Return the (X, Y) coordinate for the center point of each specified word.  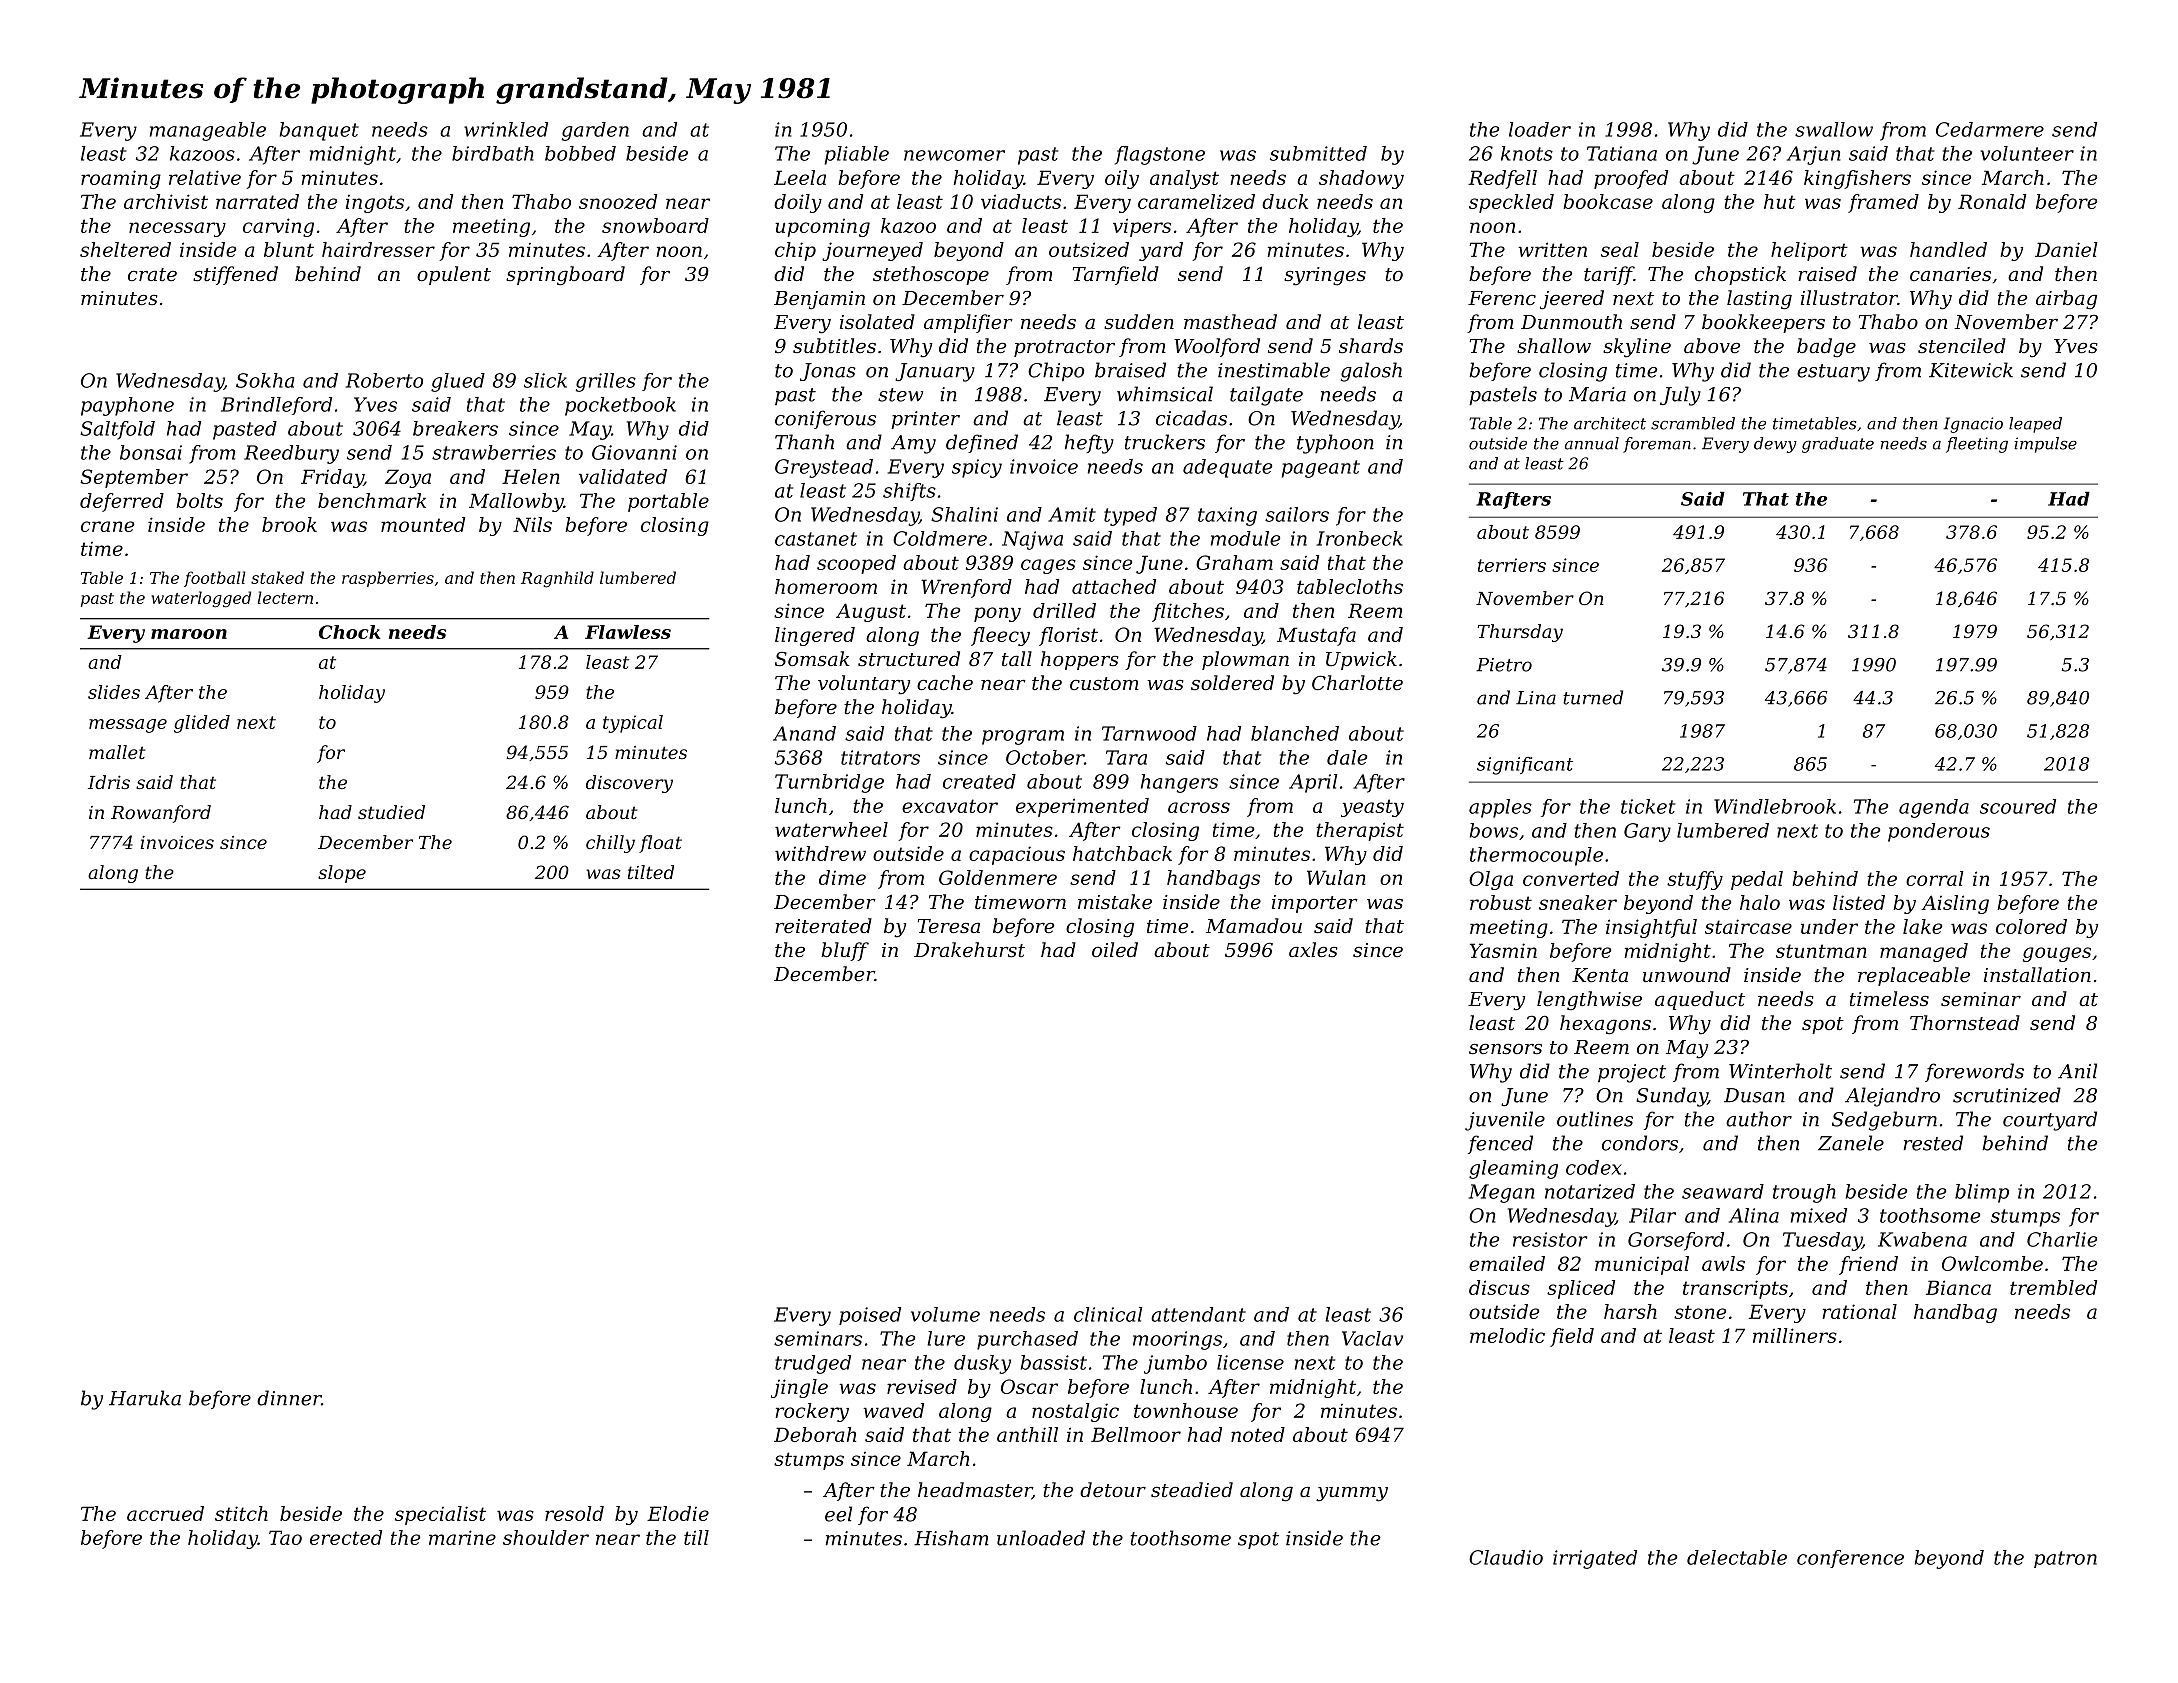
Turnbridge (829, 783)
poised (870, 1316)
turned (1593, 697)
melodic (1507, 1335)
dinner (289, 1398)
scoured (2018, 806)
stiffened (235, 275)
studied (391, 812)
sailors (1297, 514)
